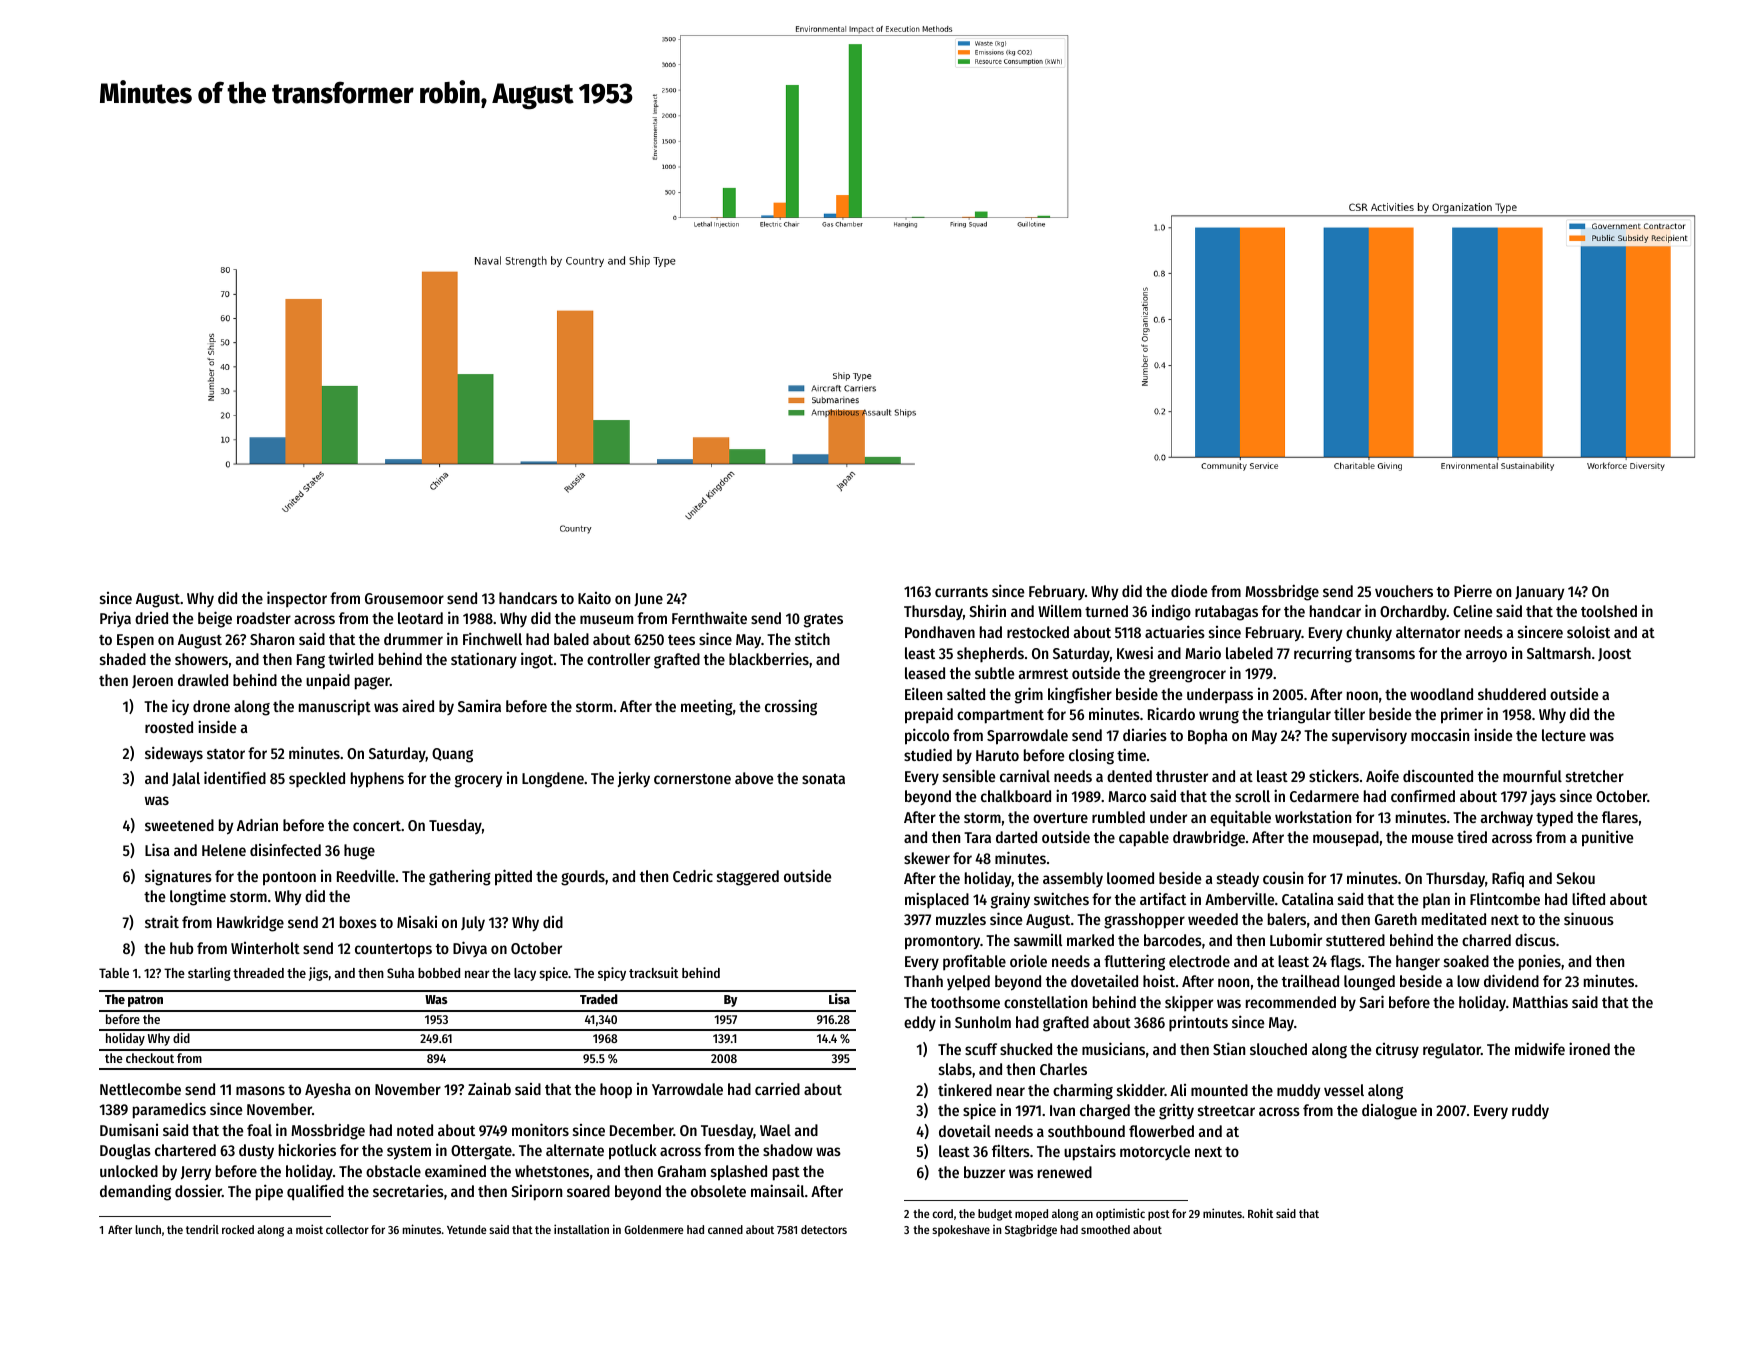 The image size is (1760, 1360). I want to click on drawled, so click(203, 680).
